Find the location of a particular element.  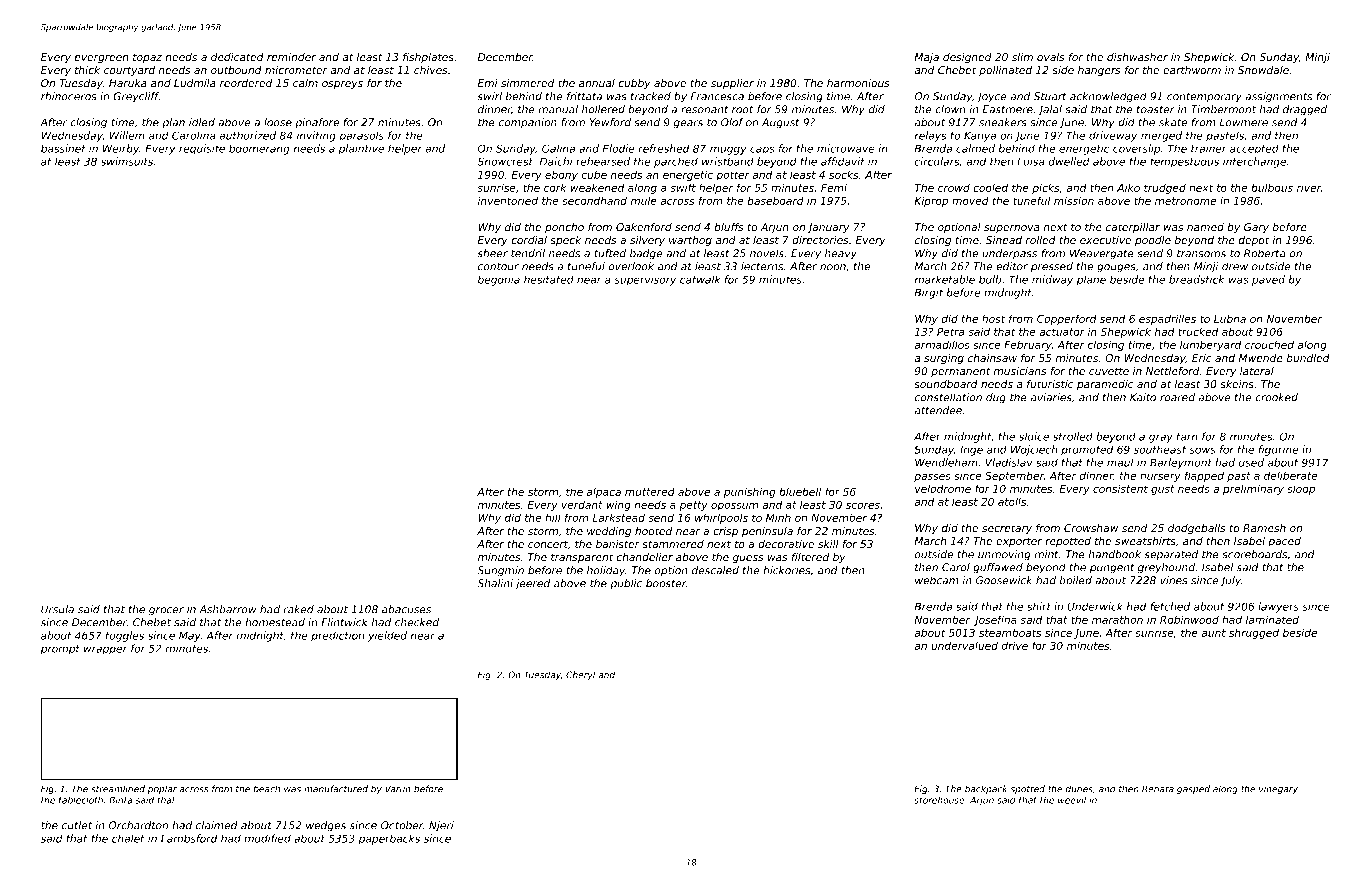

wristband is located at coordinates (728, 161).
